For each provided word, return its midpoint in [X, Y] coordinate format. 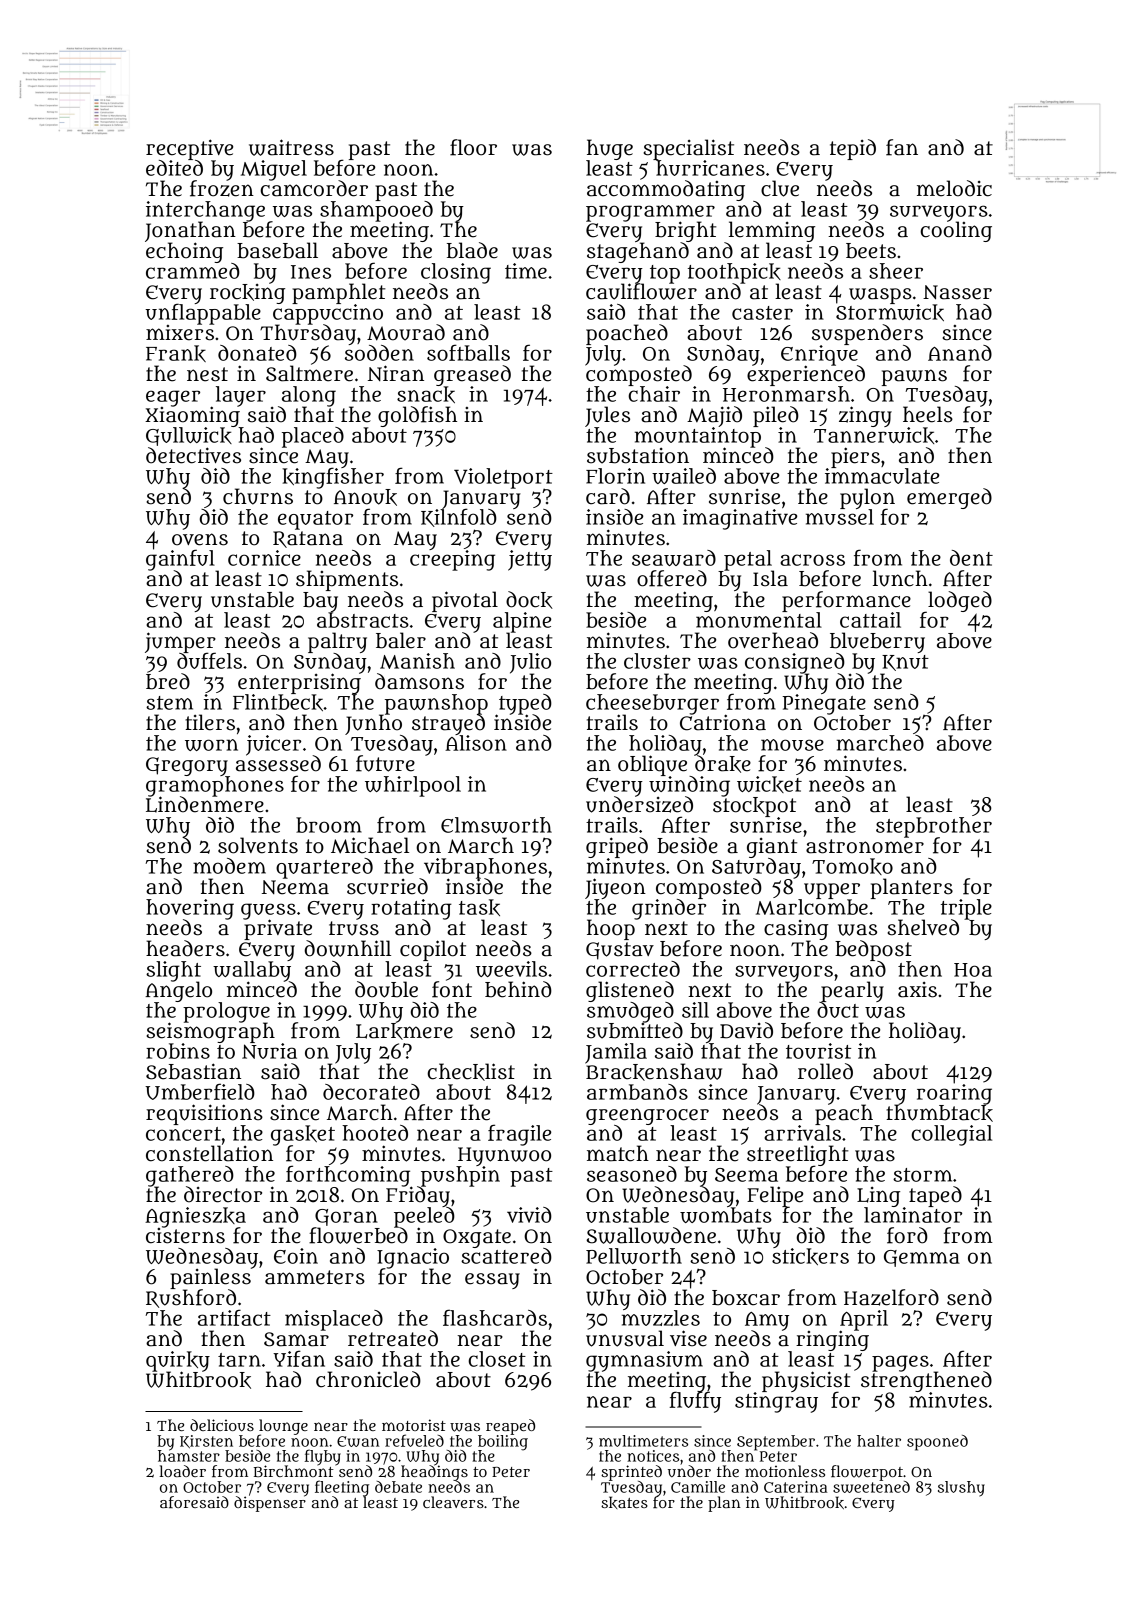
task [479, 907]
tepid [853, 149]
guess [268, 911]
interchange [205, 211]
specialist [688, 149]
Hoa [973, 970]
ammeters [315, 1277]
